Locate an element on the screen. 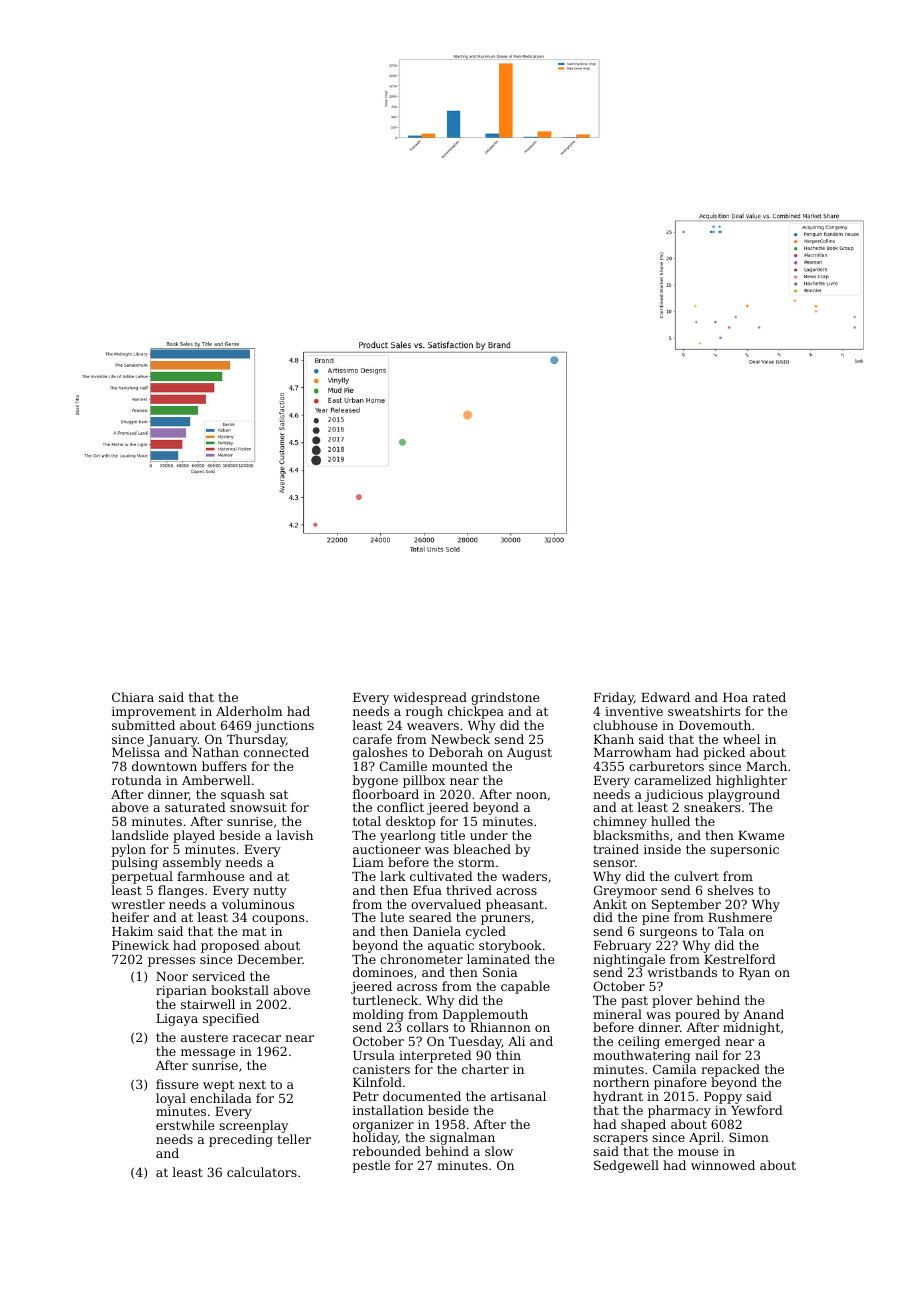 This screenshot has height=1316, width=908. calculators is located at coordinates (262, 1172).
